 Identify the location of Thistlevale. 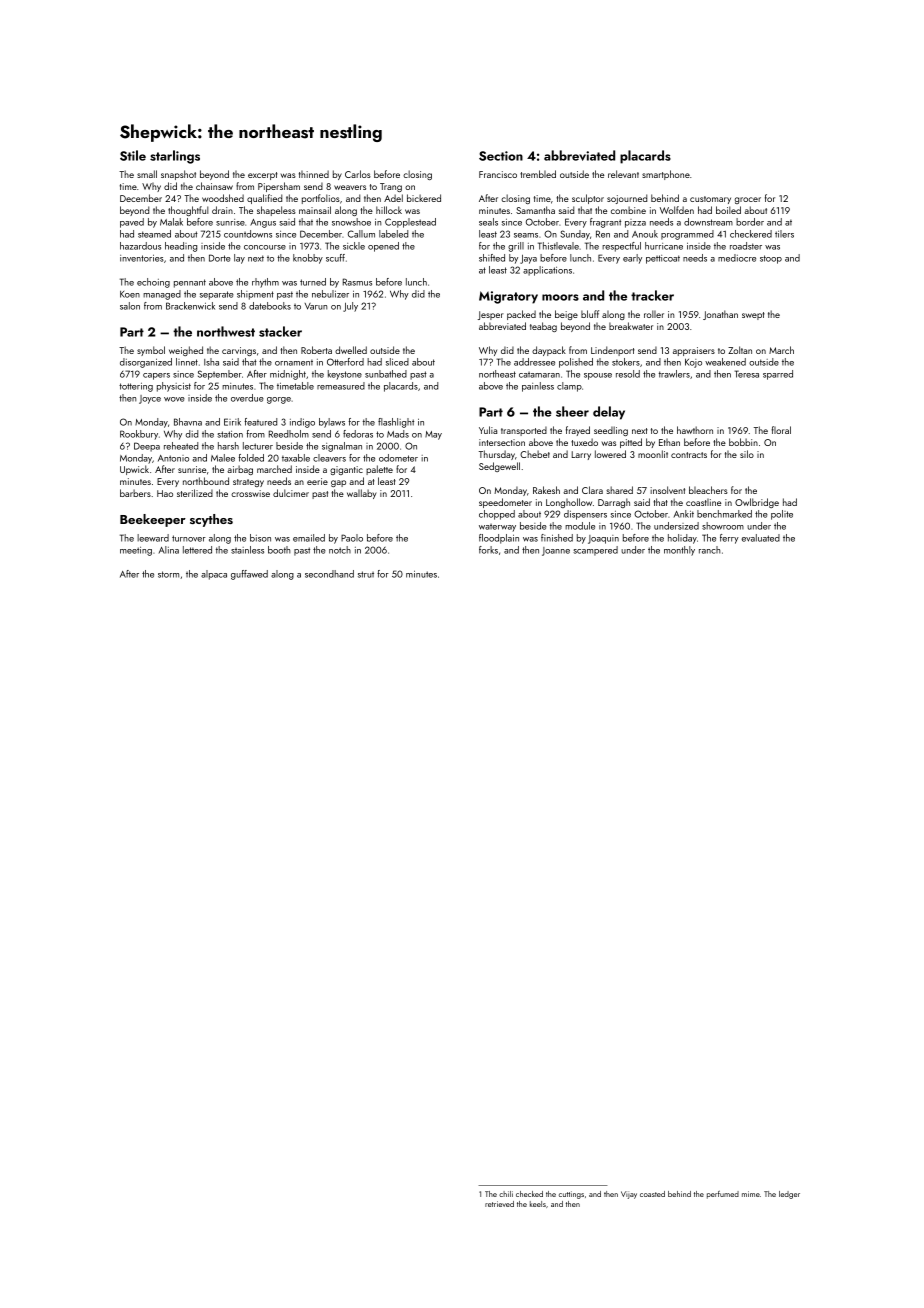
(558, 246).
